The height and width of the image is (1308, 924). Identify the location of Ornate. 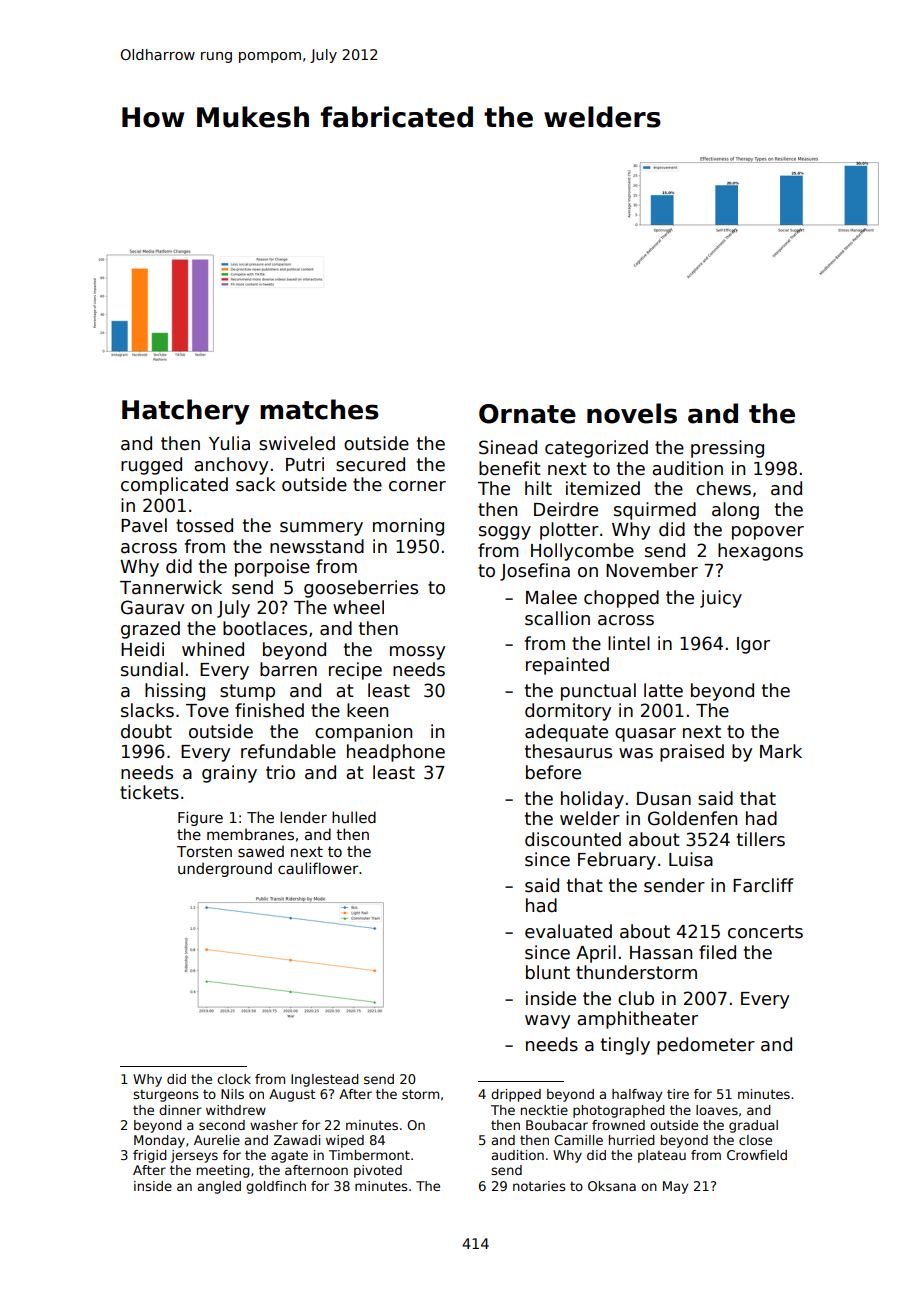
(527, 414).
